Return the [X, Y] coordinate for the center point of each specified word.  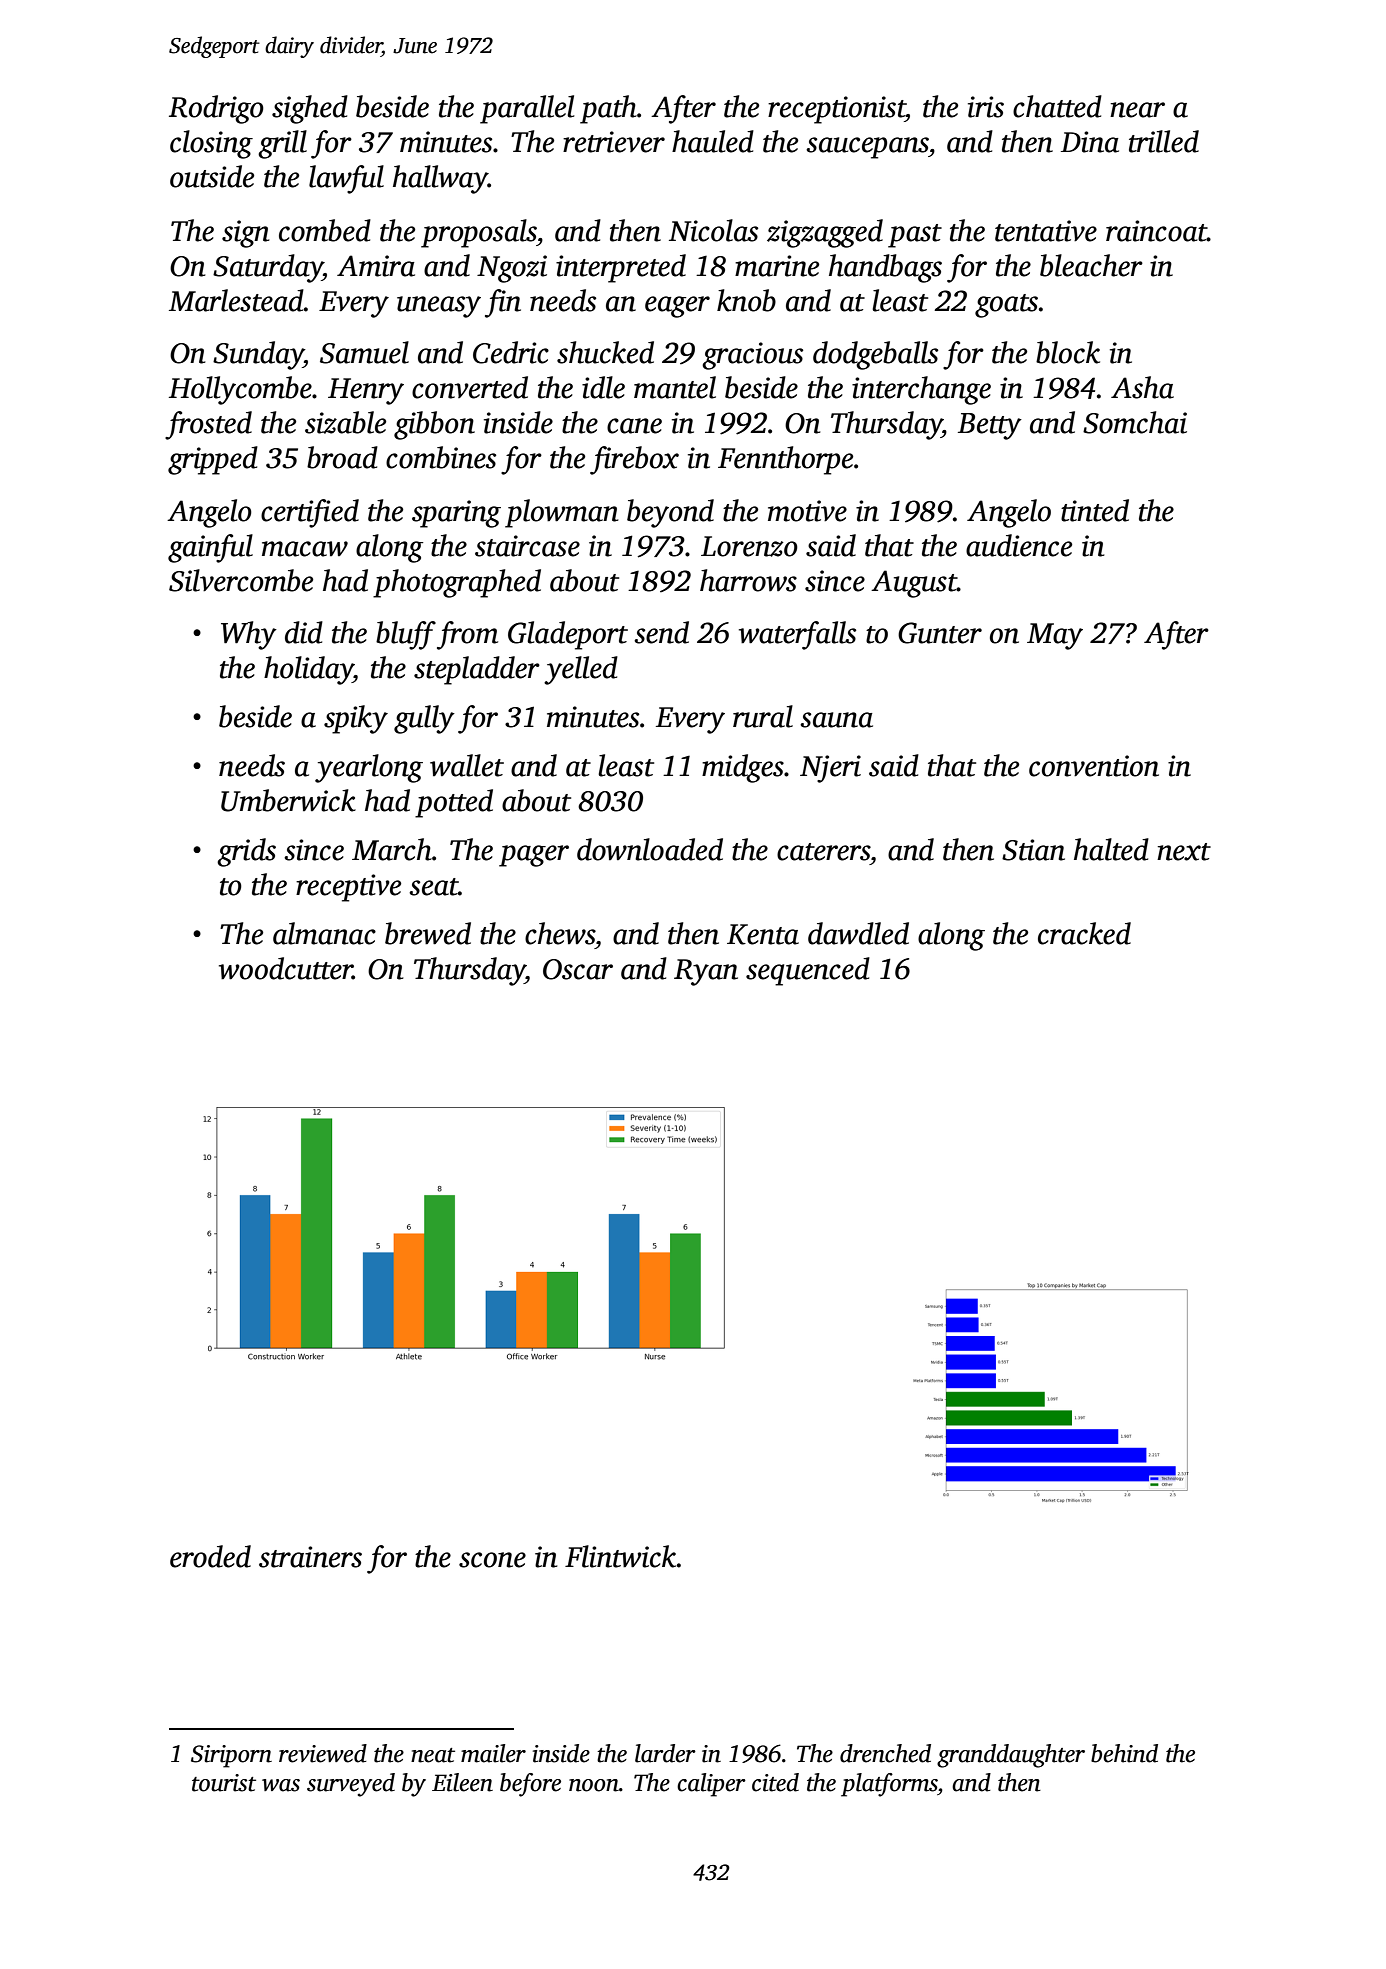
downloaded [650, 849]
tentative [1046, 231]
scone [492, 1560]
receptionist [836, 110]
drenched [885, 1753]
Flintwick [621, 1556]
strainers [310, 1557]
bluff [406, 635]
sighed [310, 109]
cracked [1084, 933]
